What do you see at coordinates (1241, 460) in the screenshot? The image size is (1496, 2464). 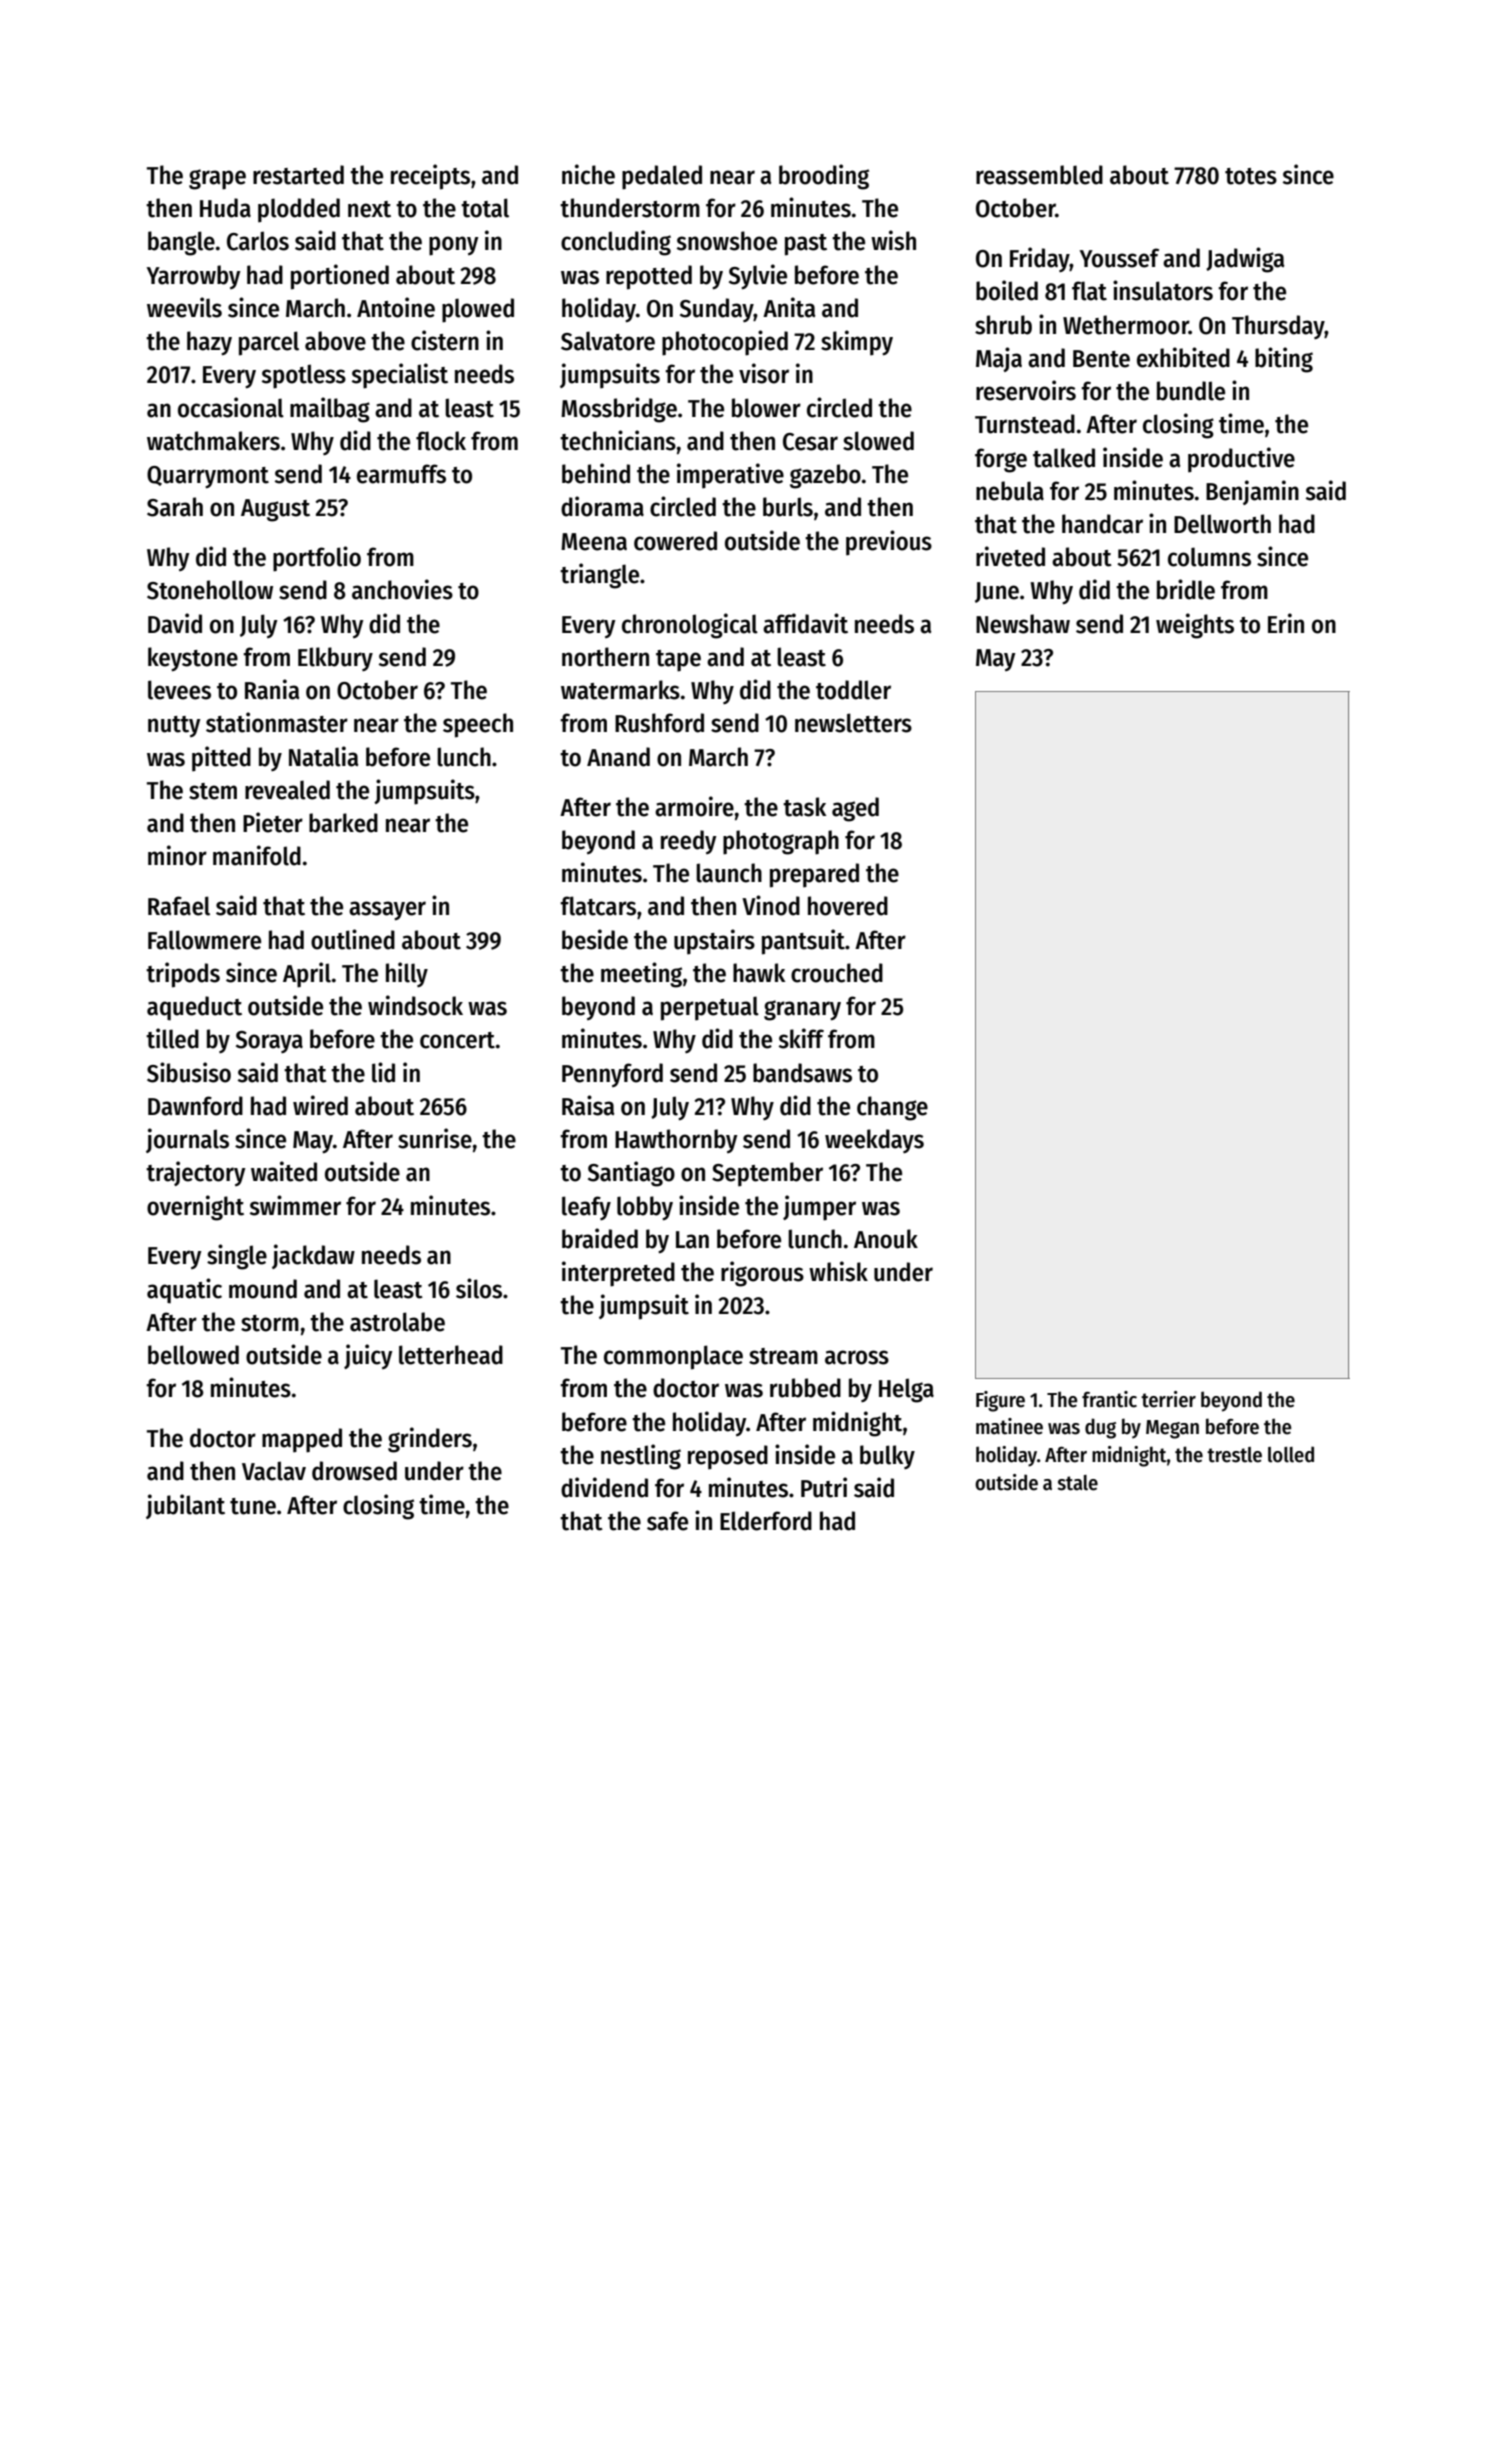 I see `productive` at bounding box center [1241, 460].
